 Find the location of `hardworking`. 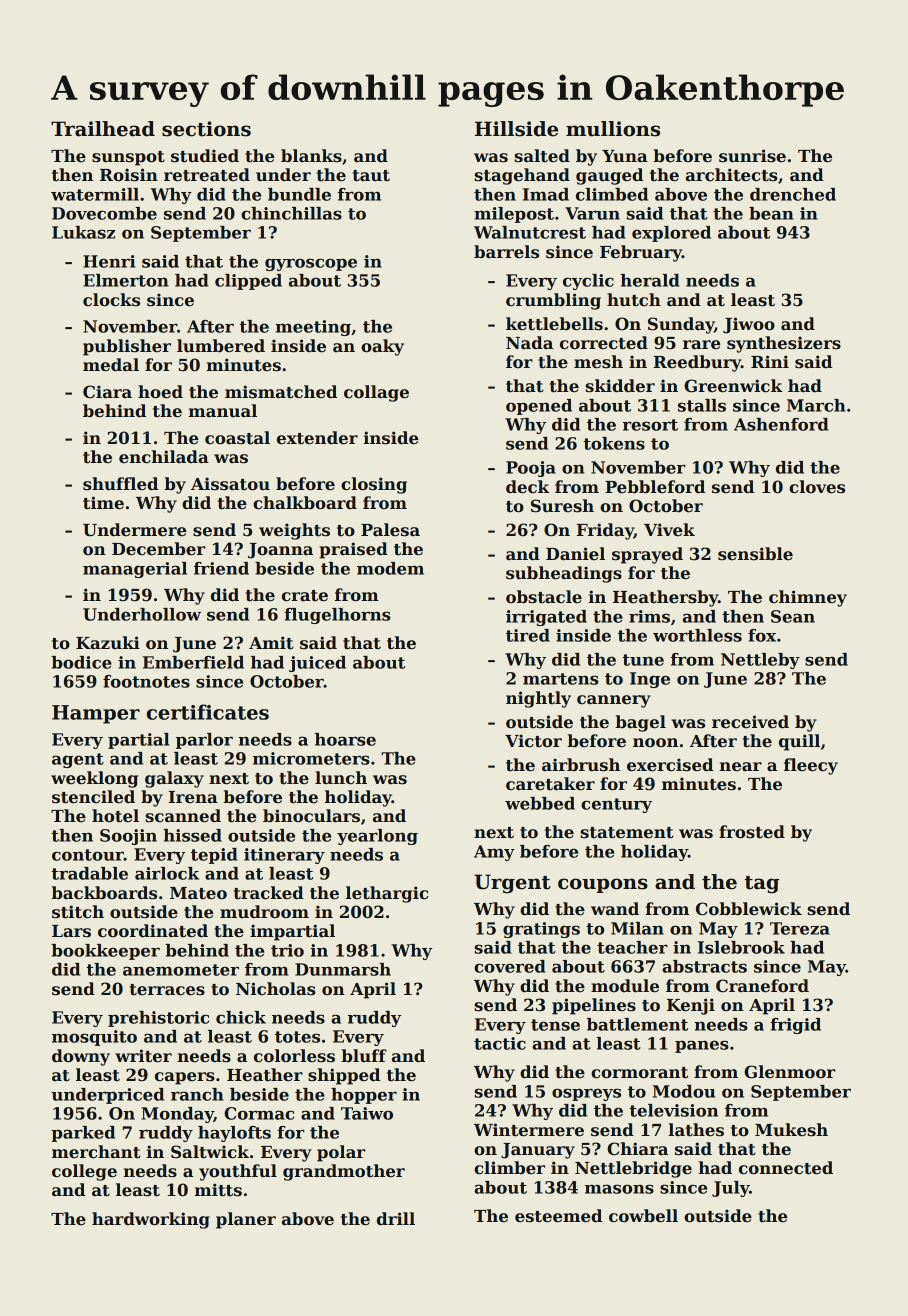

hardworking is located at coordinates (151, 1220).
